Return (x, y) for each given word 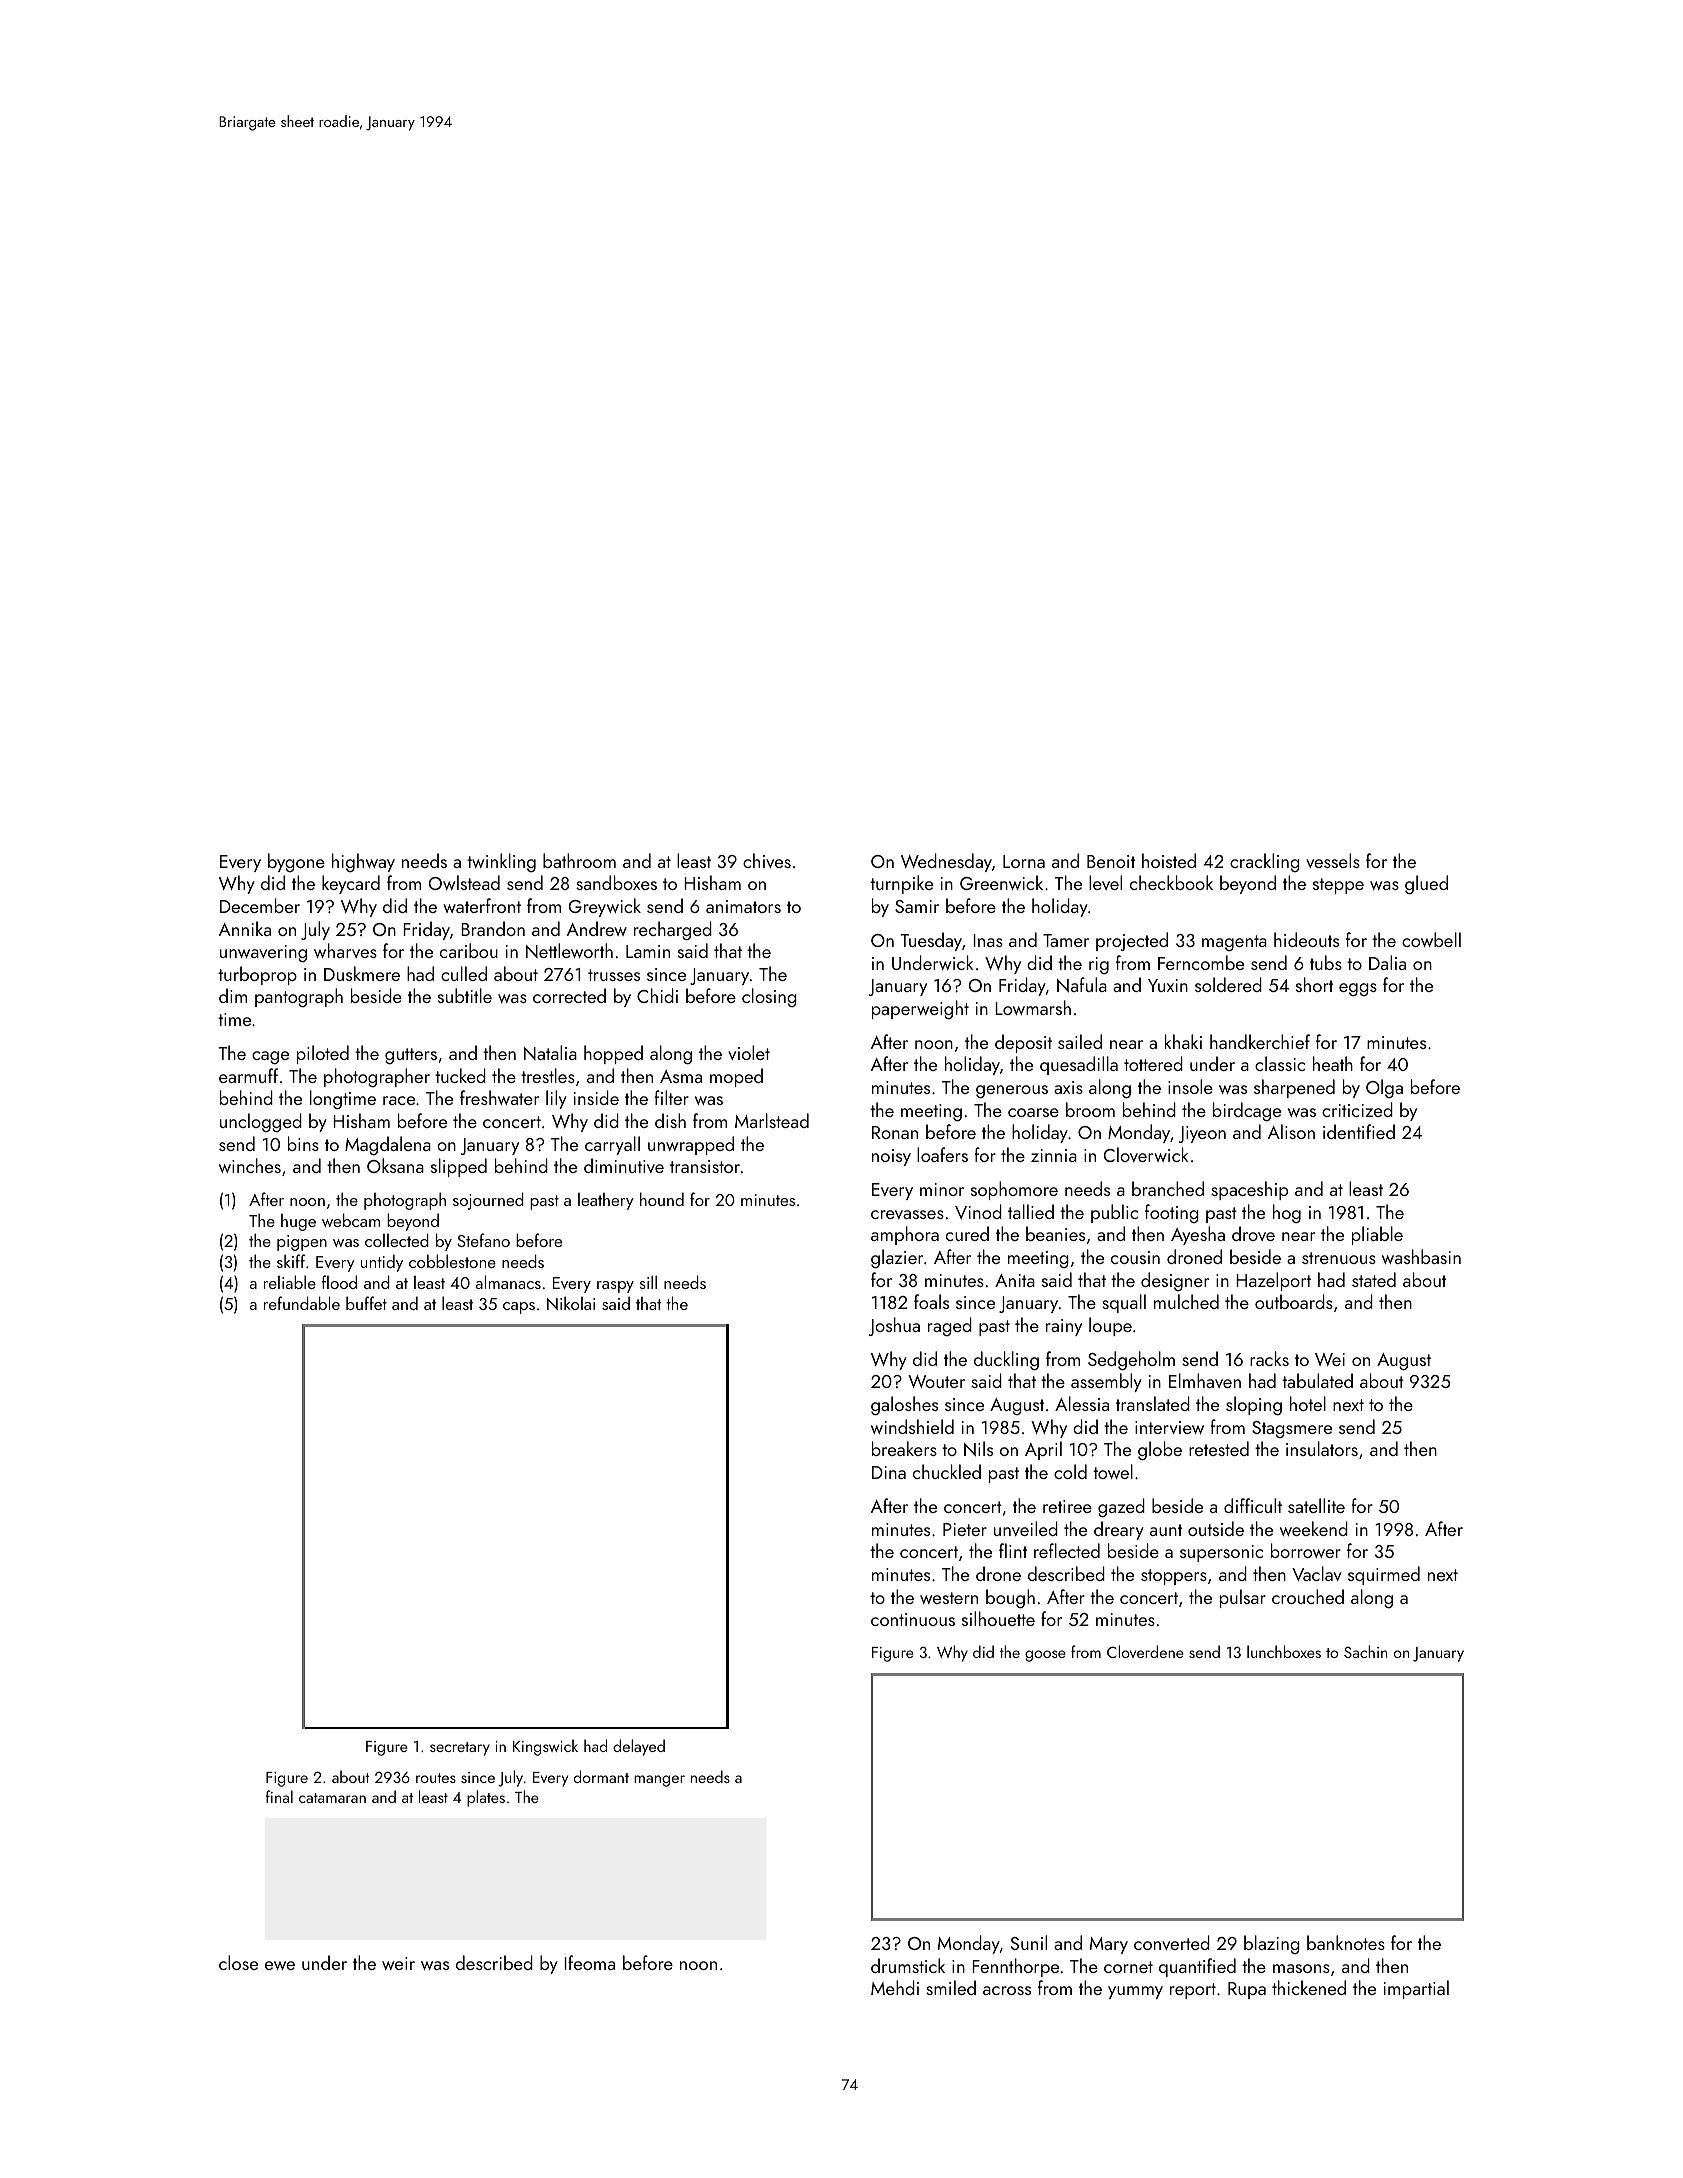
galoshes (904, 1406)
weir (398, 1963)
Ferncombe (1201, 962)
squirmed (1384, 1575)
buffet (366, 1303)
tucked (460, 1075)
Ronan (895, 1132)
